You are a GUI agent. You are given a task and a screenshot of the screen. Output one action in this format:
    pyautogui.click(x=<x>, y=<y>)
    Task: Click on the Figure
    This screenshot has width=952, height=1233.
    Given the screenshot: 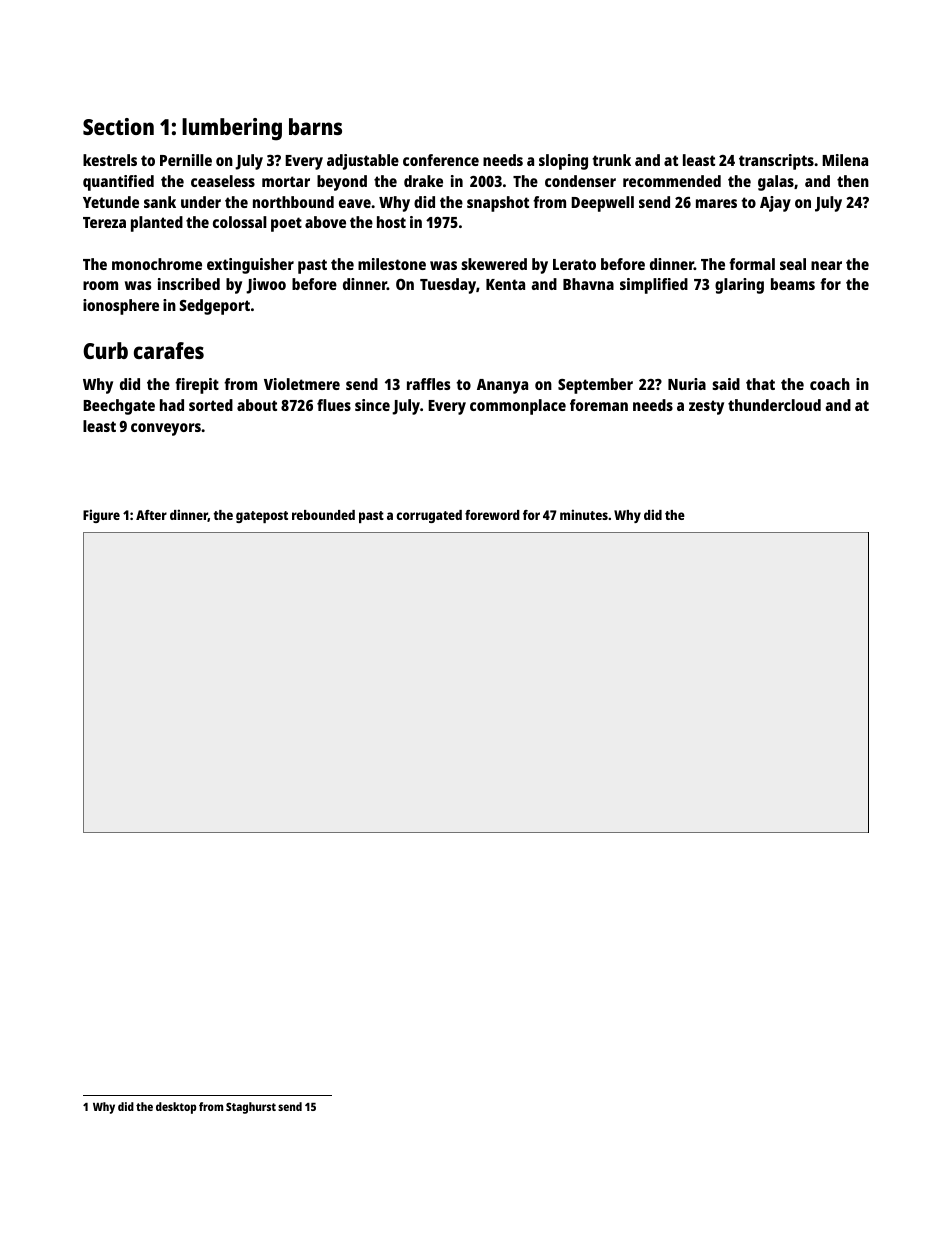 What is the action you would take?
    pyautogui.click(x=101, y=516)
